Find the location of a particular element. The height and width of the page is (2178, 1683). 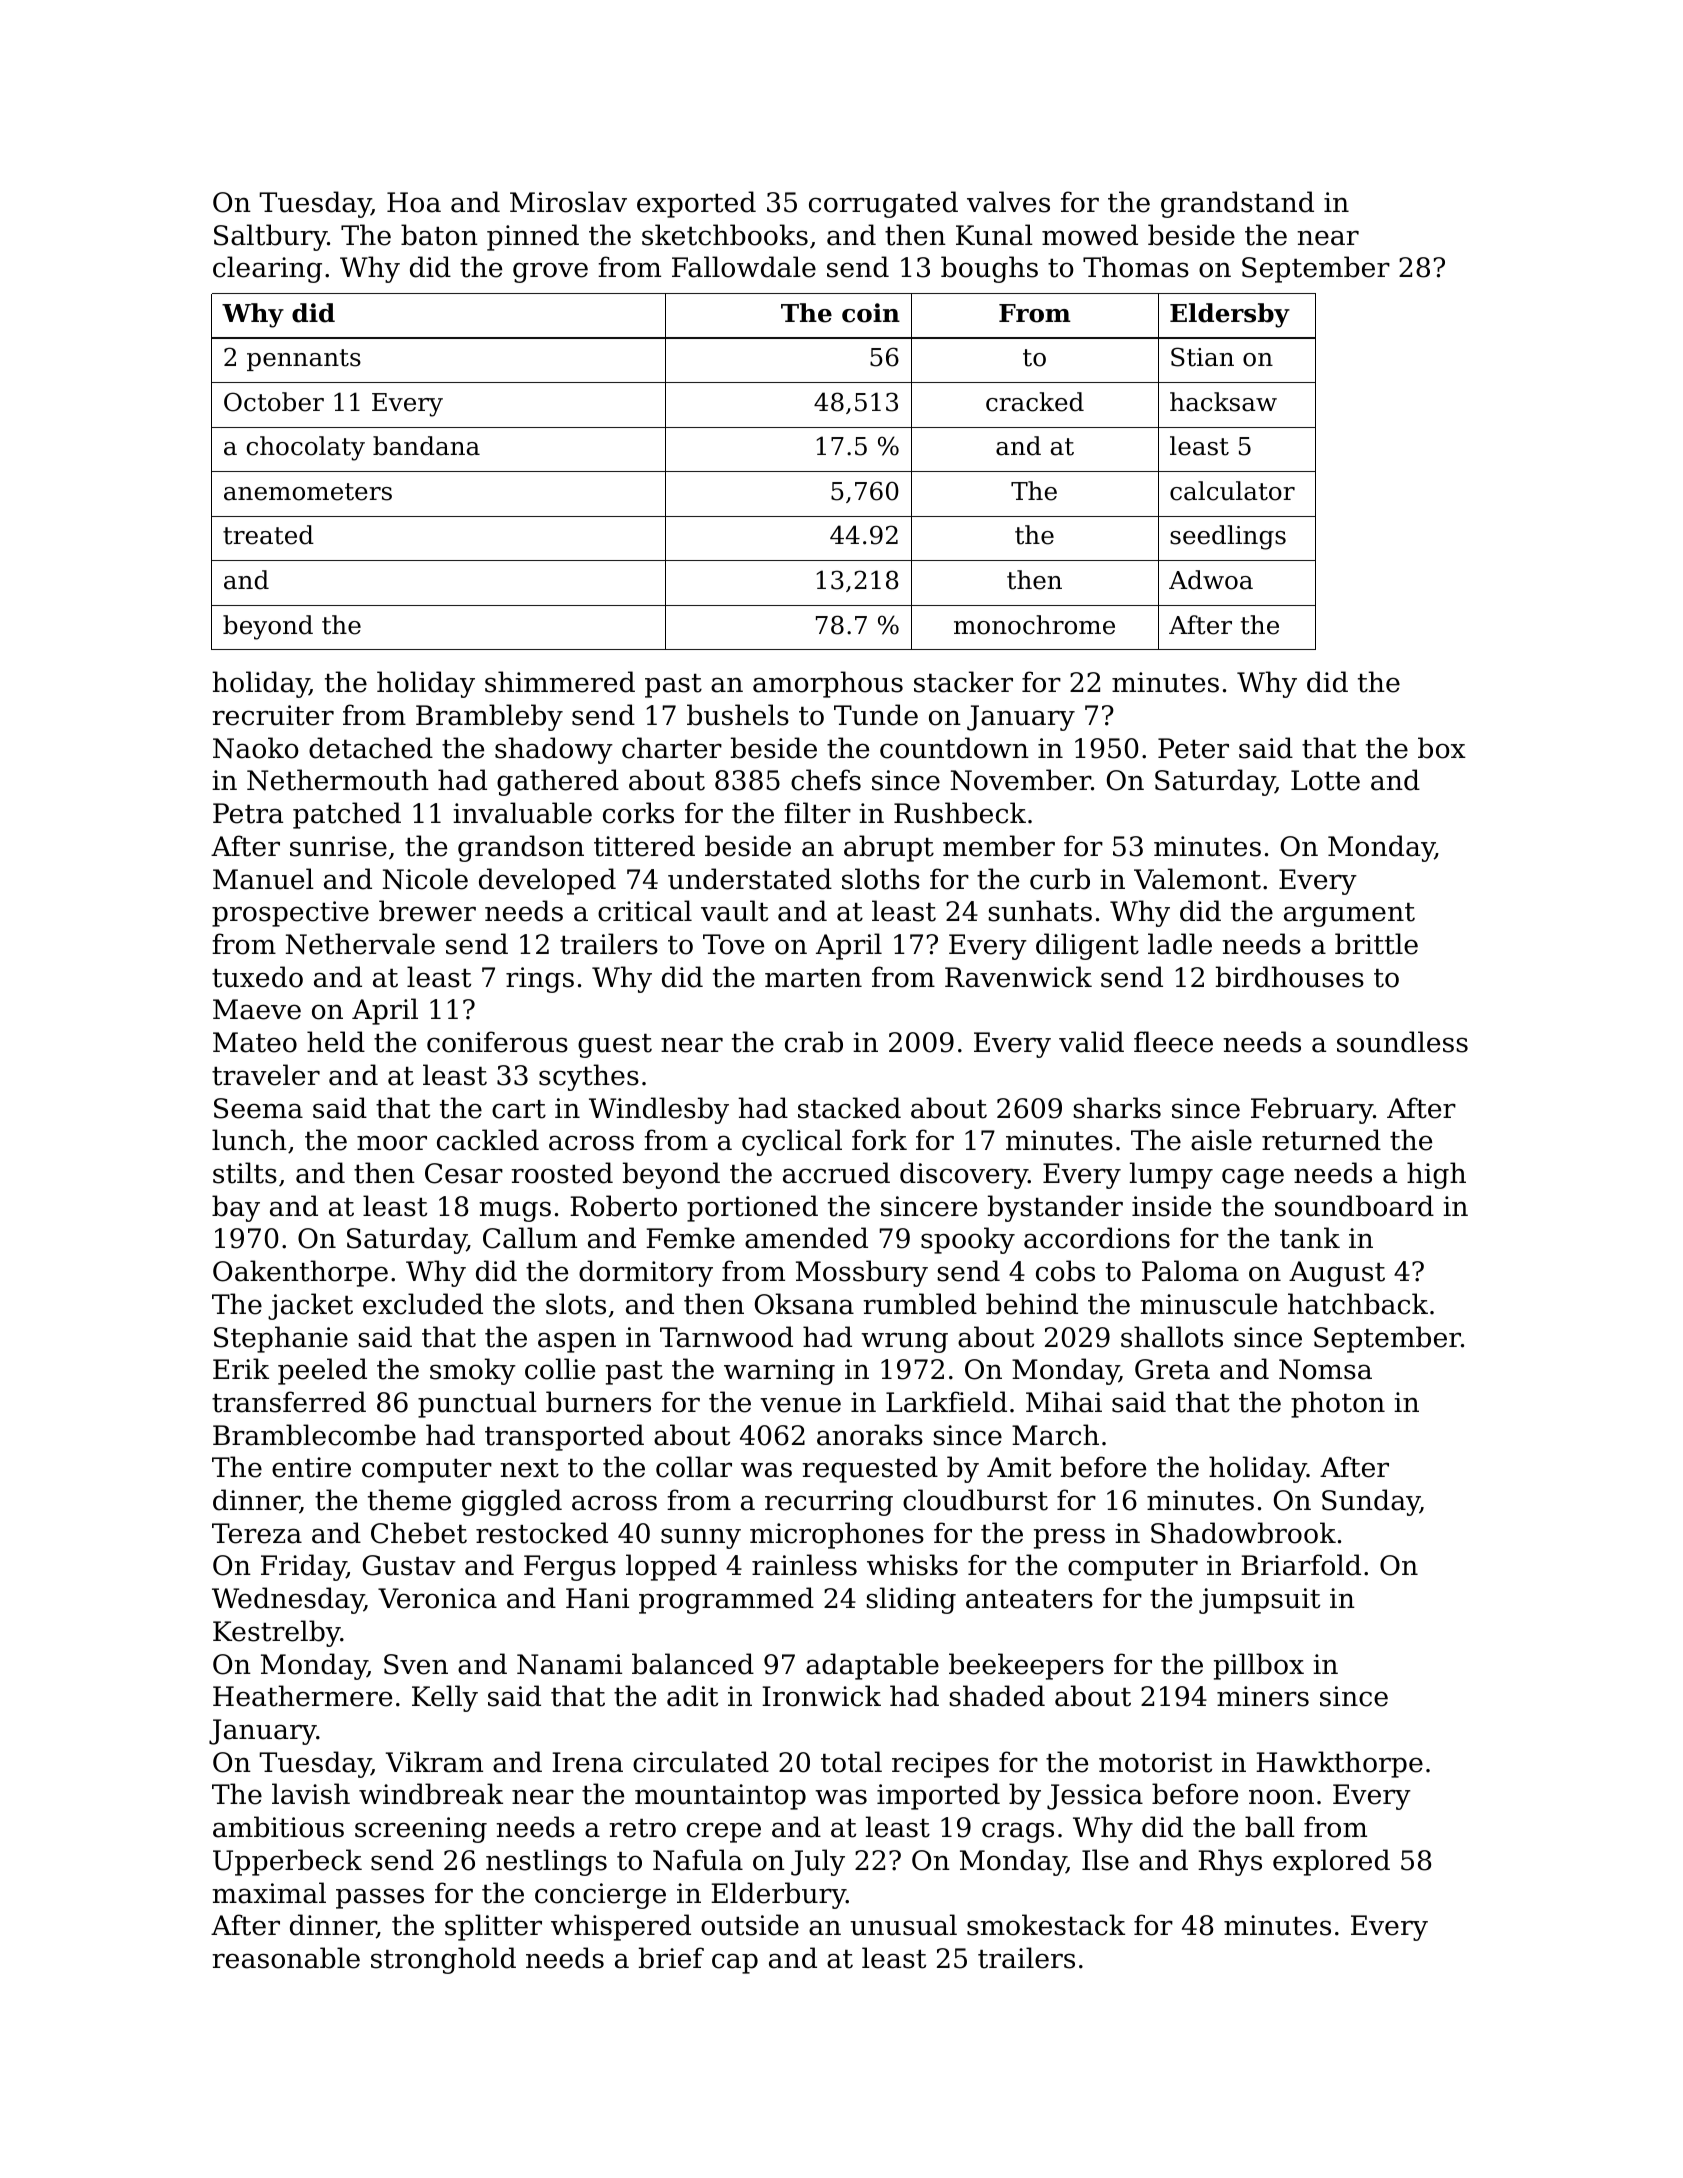

unusual is located at coordinates (903, 1925).
